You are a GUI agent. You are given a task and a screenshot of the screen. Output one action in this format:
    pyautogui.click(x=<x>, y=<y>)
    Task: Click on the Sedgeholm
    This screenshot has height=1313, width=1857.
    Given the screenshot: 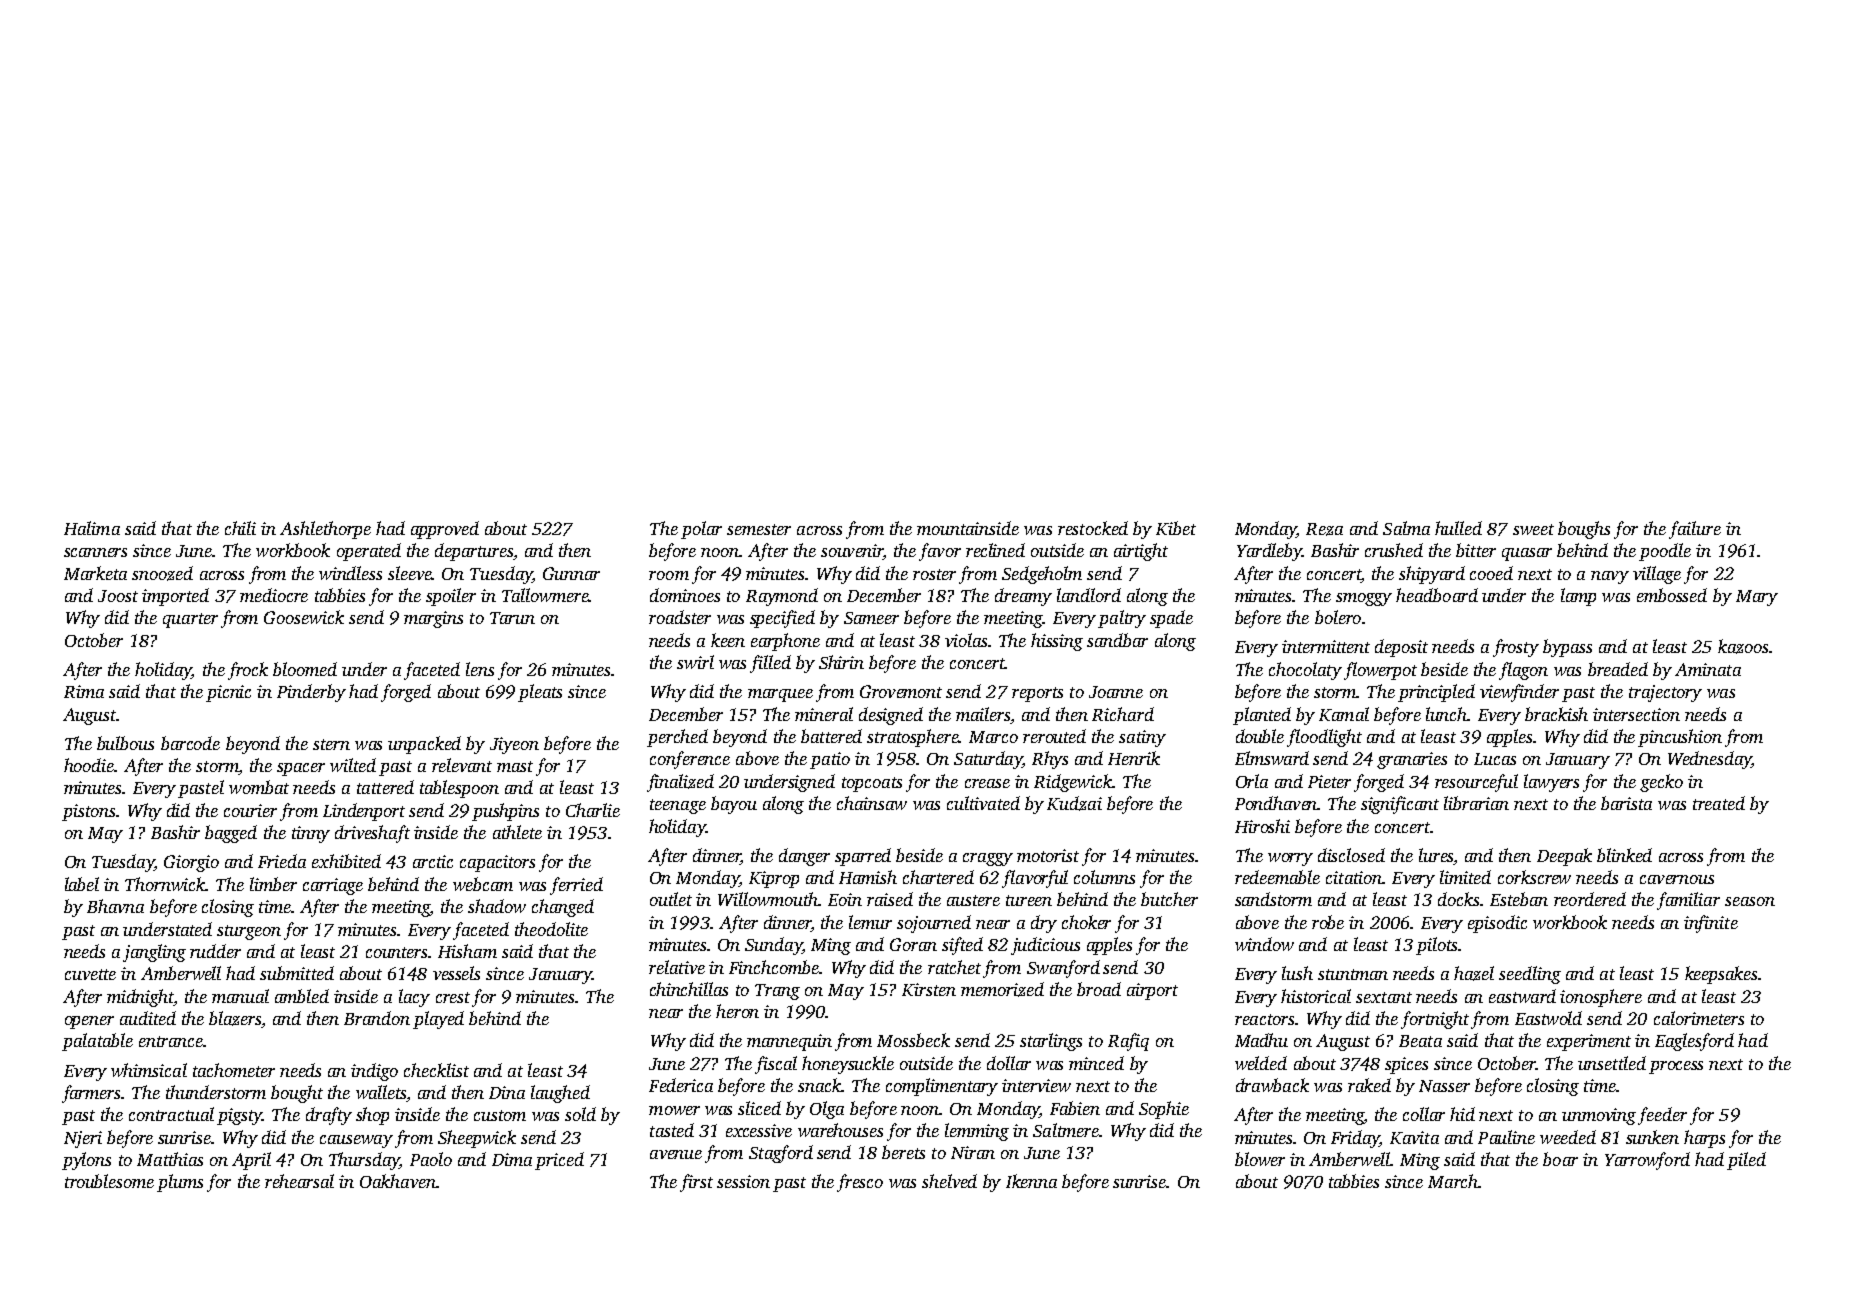 What is the action you would take?
    pyautogui.click(x=1042, y=575)
